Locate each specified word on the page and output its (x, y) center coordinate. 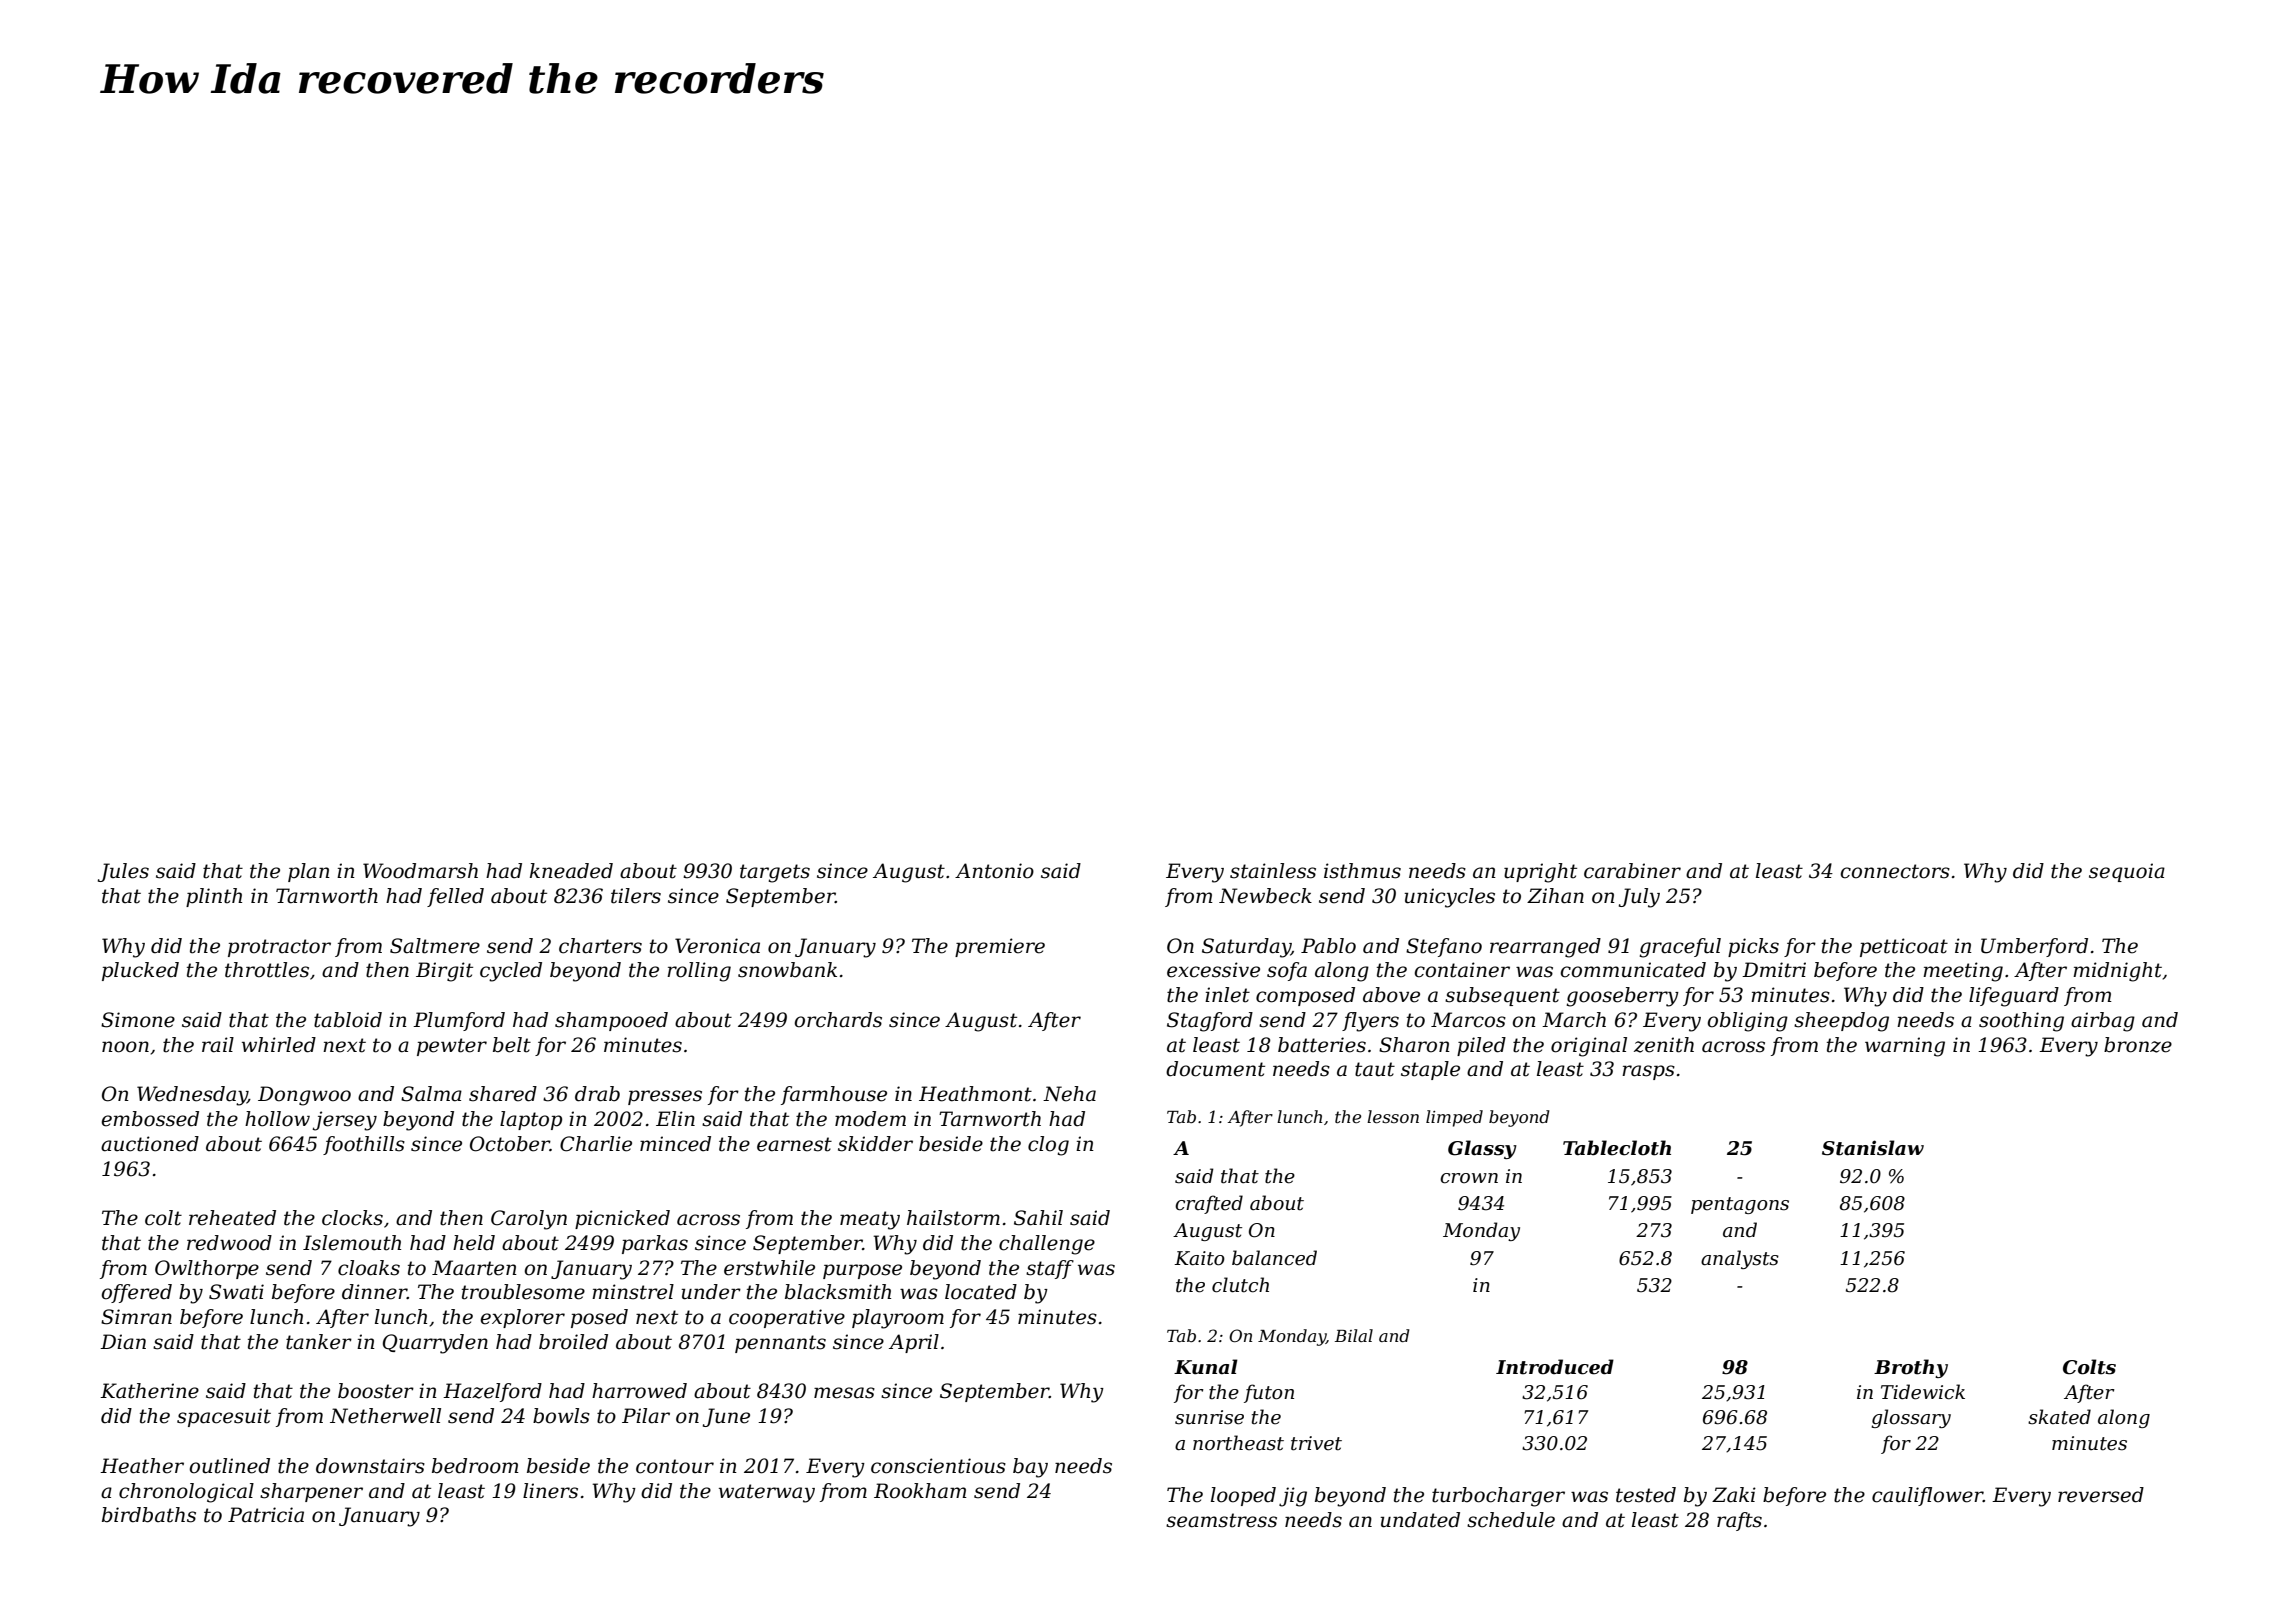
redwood (229, 1243)
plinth (214, 897)
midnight (2117, 972)
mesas (844, 1393)
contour (675, 1466)
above (1391, 995)
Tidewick (1923, 1392)
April (914, 1343)
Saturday (1246, 948)
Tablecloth (1617, 1148)
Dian (123, 1342)
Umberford (2034, 947)
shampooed (611, 1021)
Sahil (1038, 1218)
